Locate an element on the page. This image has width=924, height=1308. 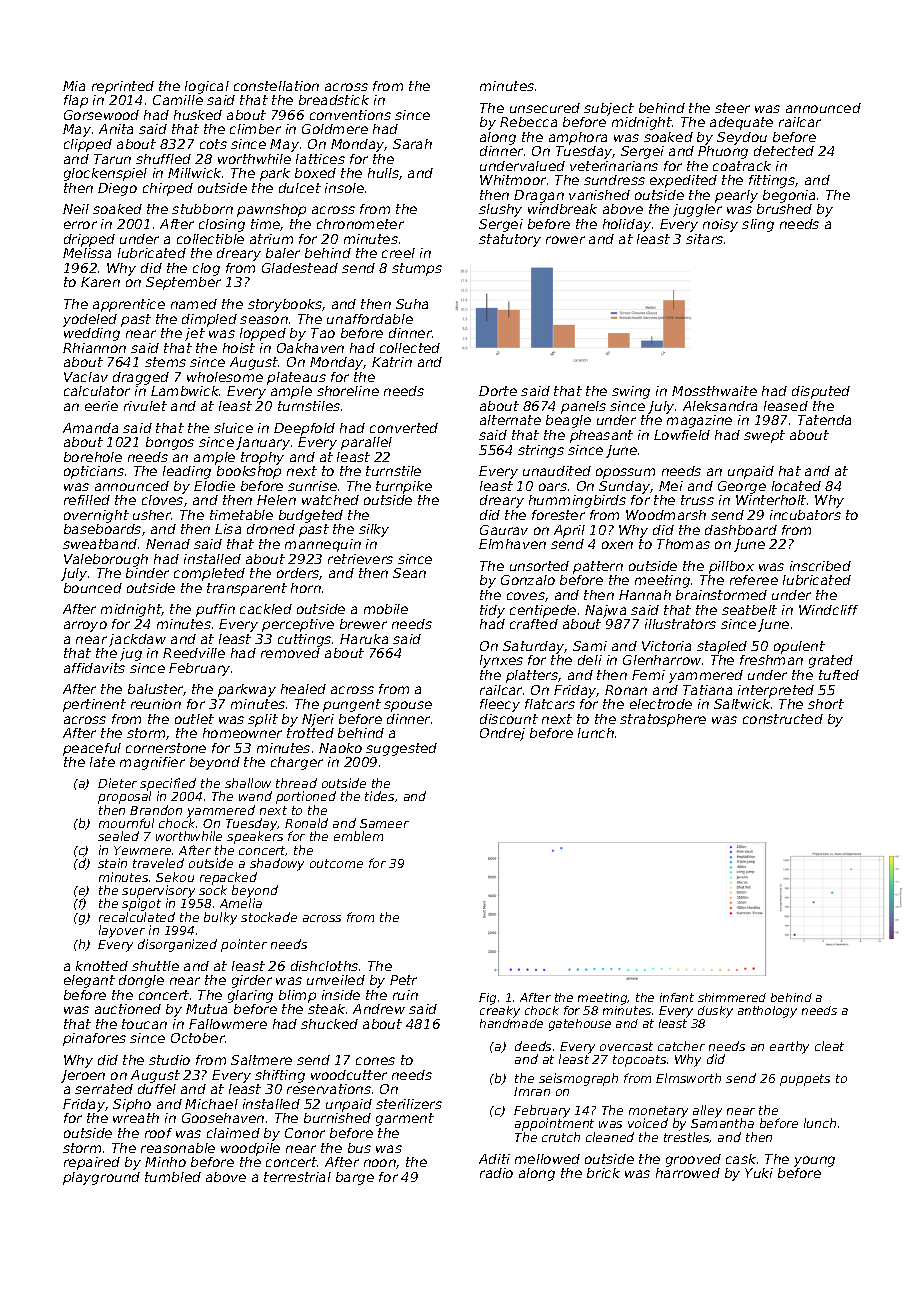
Reedville is located at coordinates (194, 653).
